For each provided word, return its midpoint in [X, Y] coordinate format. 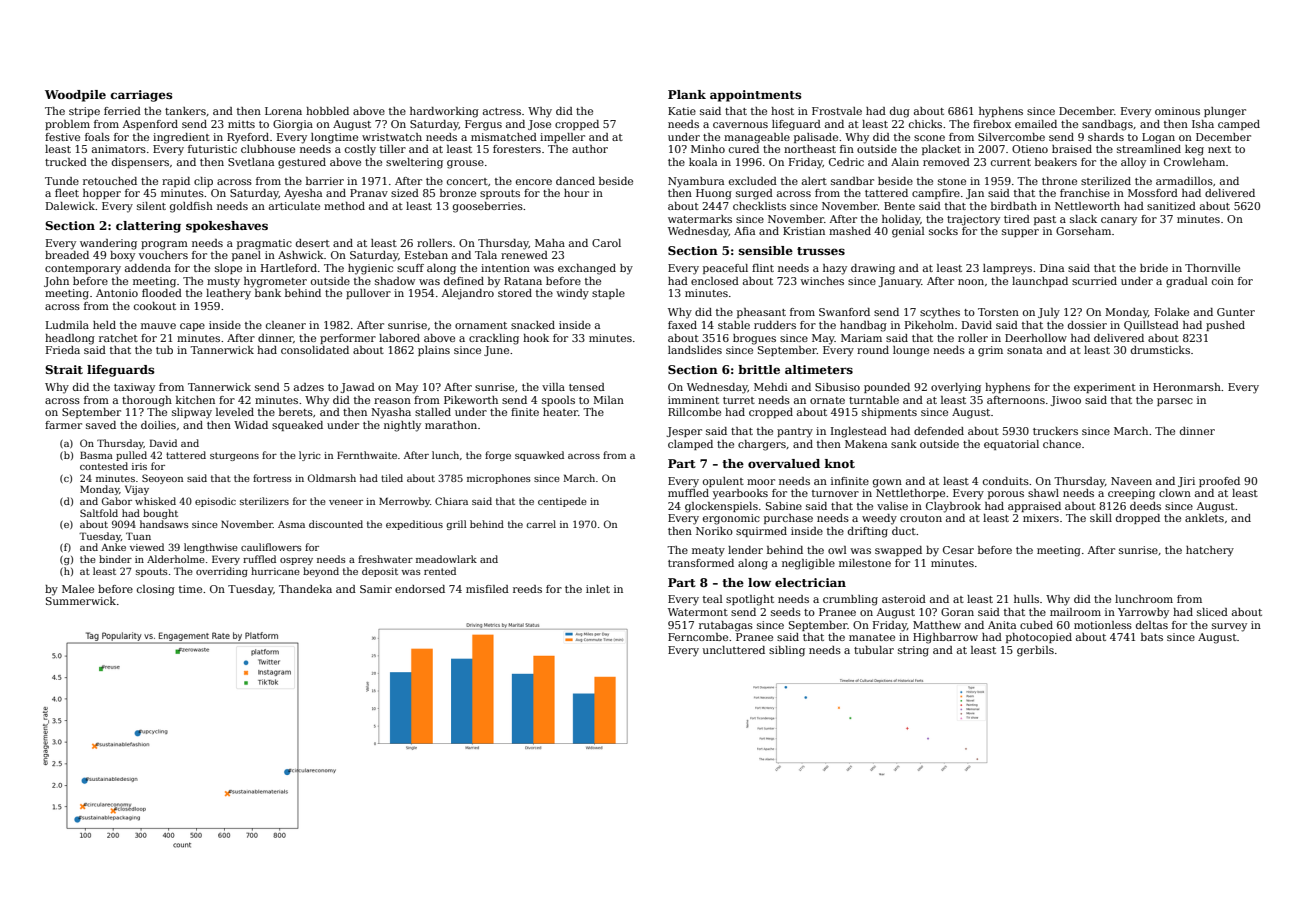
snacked [533, 325]
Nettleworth [1087, 206]
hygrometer [275, 282]
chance [1062, 444]
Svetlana [251, 162]
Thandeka [305, 589]
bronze [458, 193]
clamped [690, 445]
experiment [1105, 388]
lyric [310, 456]
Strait [64, 369]
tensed [587, 387]
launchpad [1040, 282]
